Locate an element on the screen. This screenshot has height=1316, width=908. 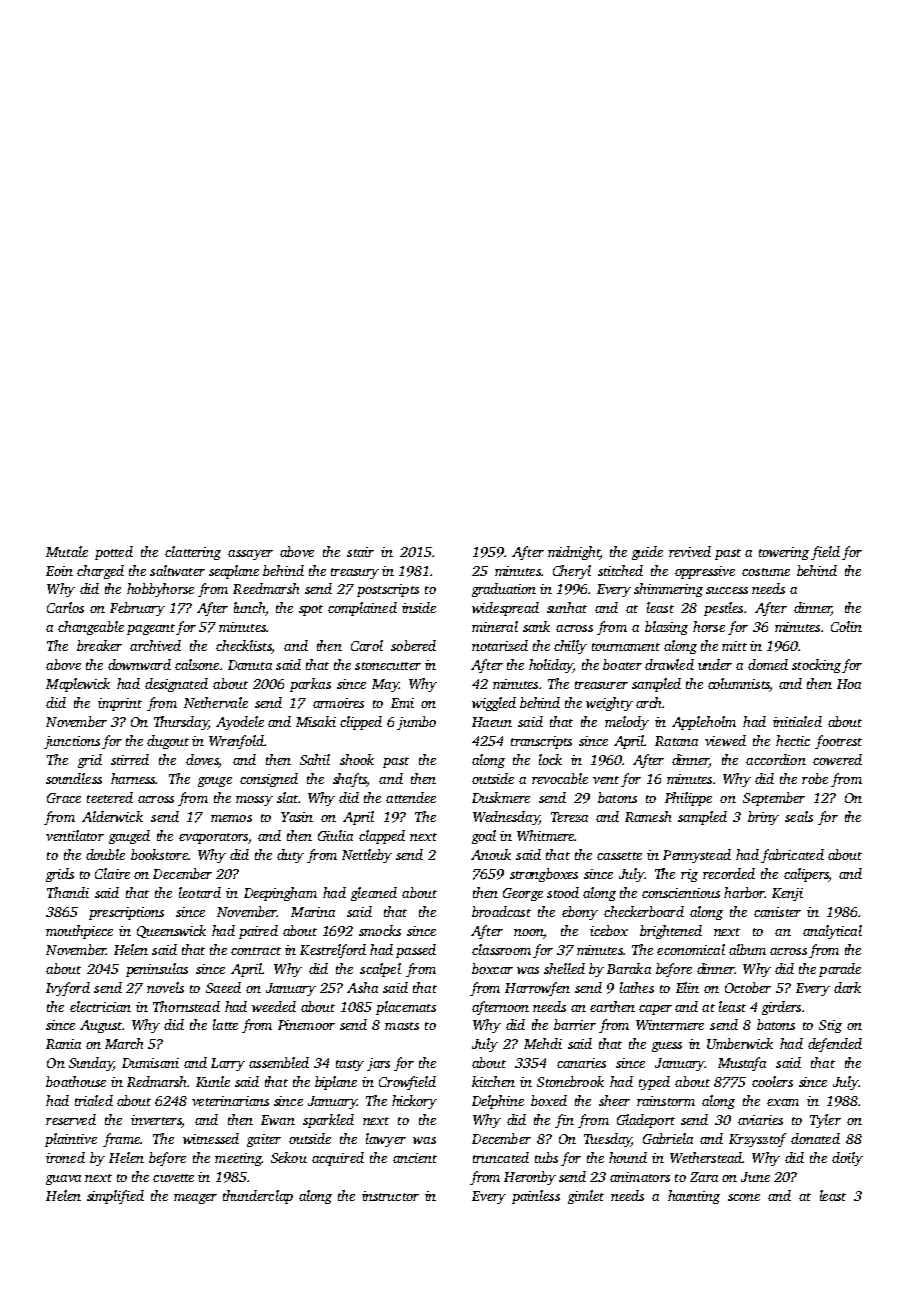
mitt is located at coordinates (734, 646).
